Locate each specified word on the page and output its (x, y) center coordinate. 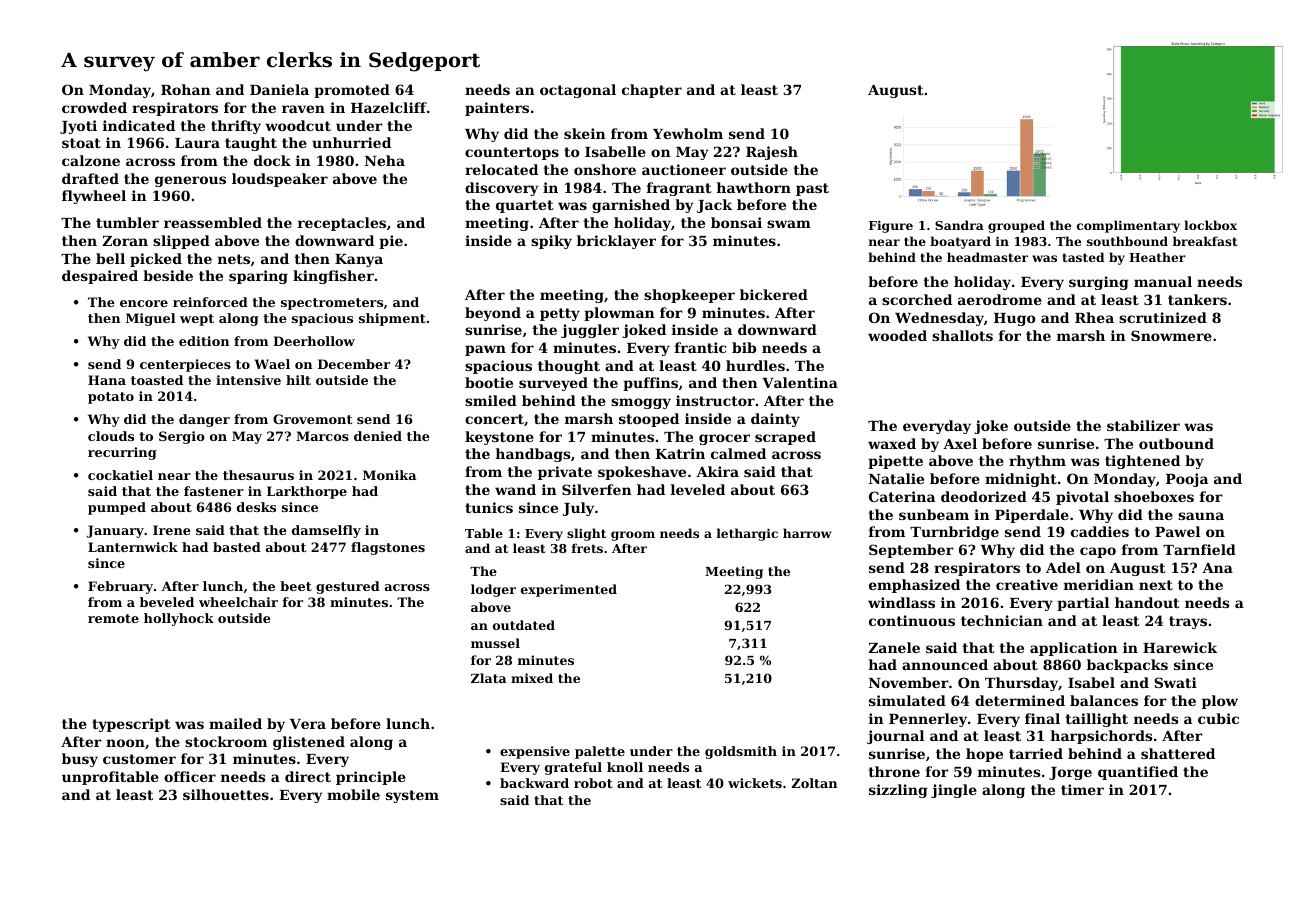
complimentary (1128, 226)
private (565, 473)
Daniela (279, 89)
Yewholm (688, 133)
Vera (308, 724)
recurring (122, 453)
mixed (532, 678)
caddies (1100, 531)
